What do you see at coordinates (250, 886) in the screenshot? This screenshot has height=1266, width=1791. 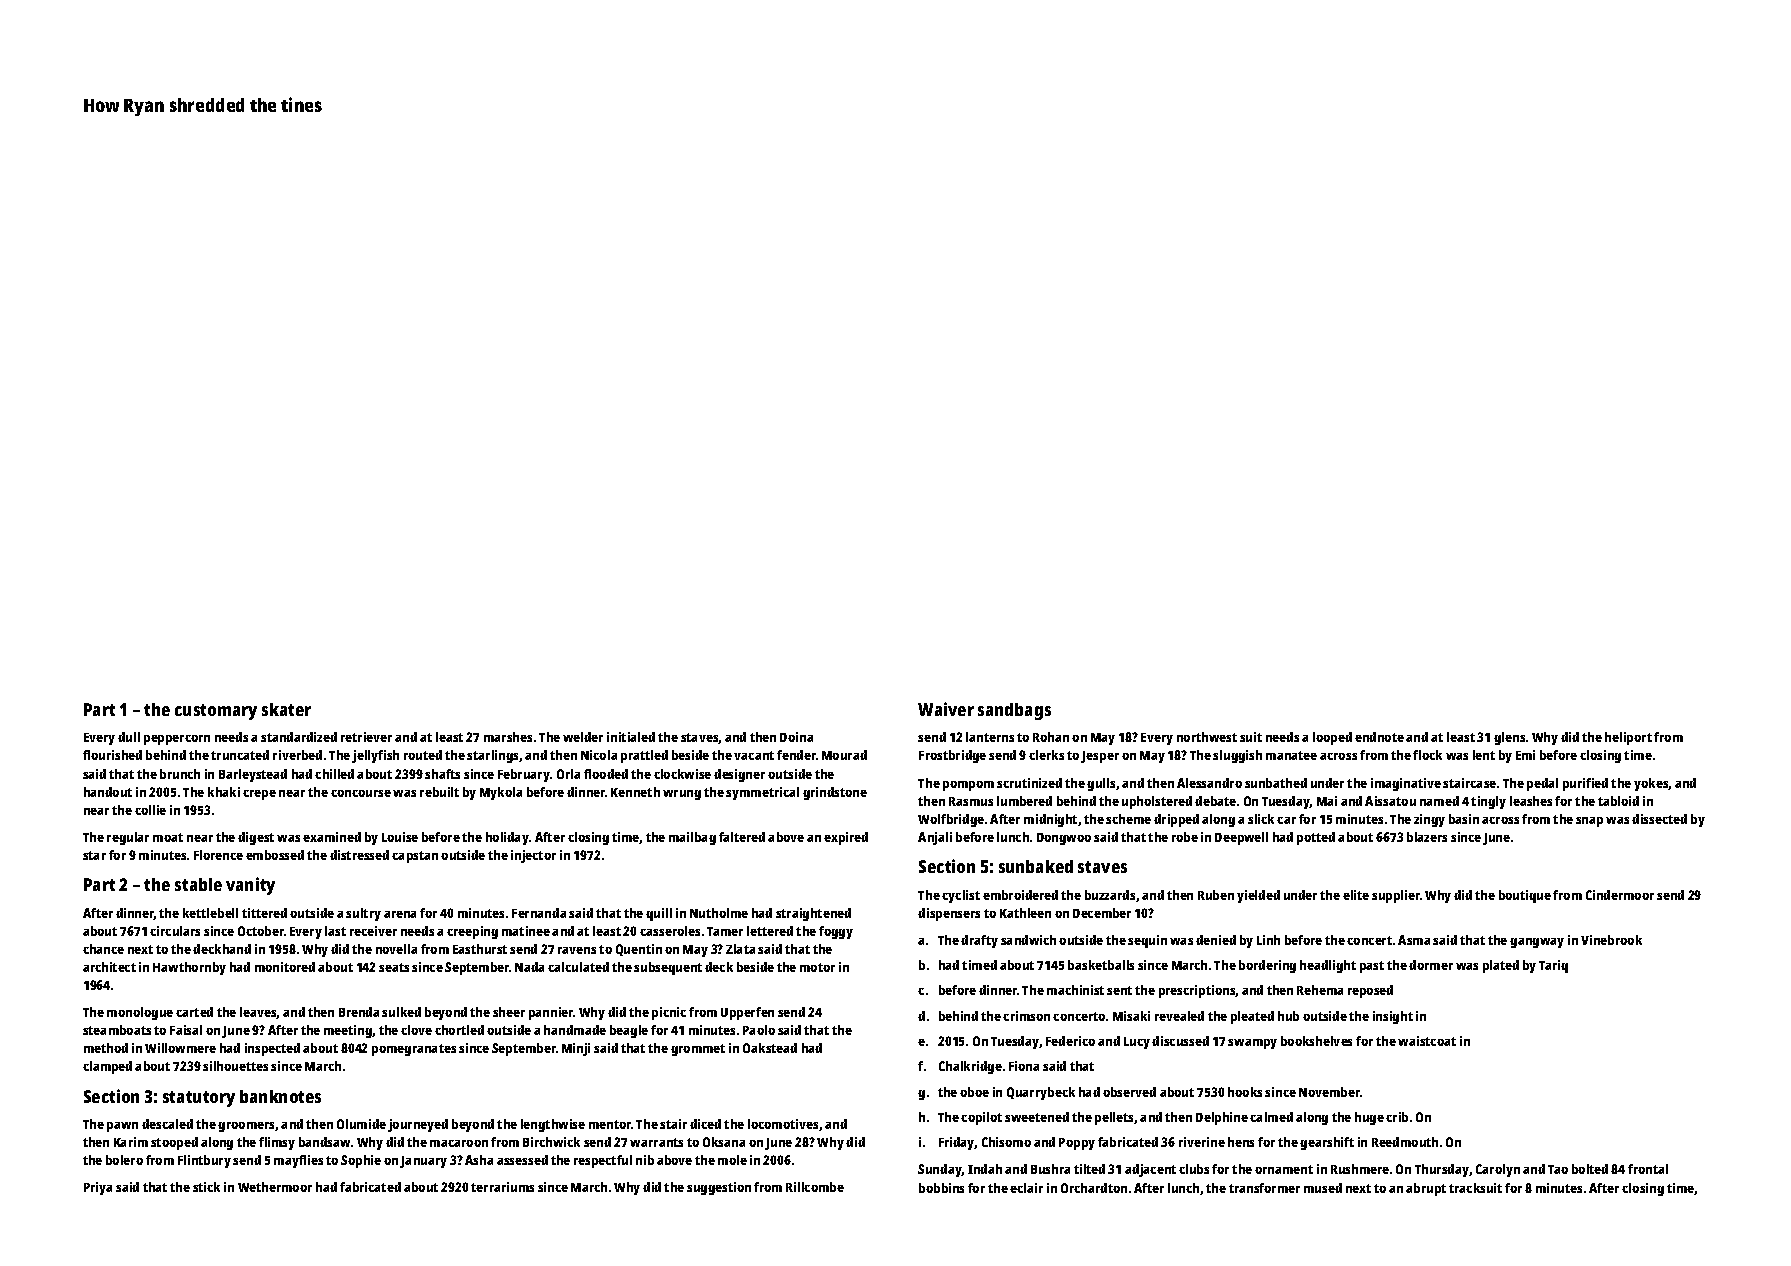 I see `vanity` at bounding box center [250, 886].
